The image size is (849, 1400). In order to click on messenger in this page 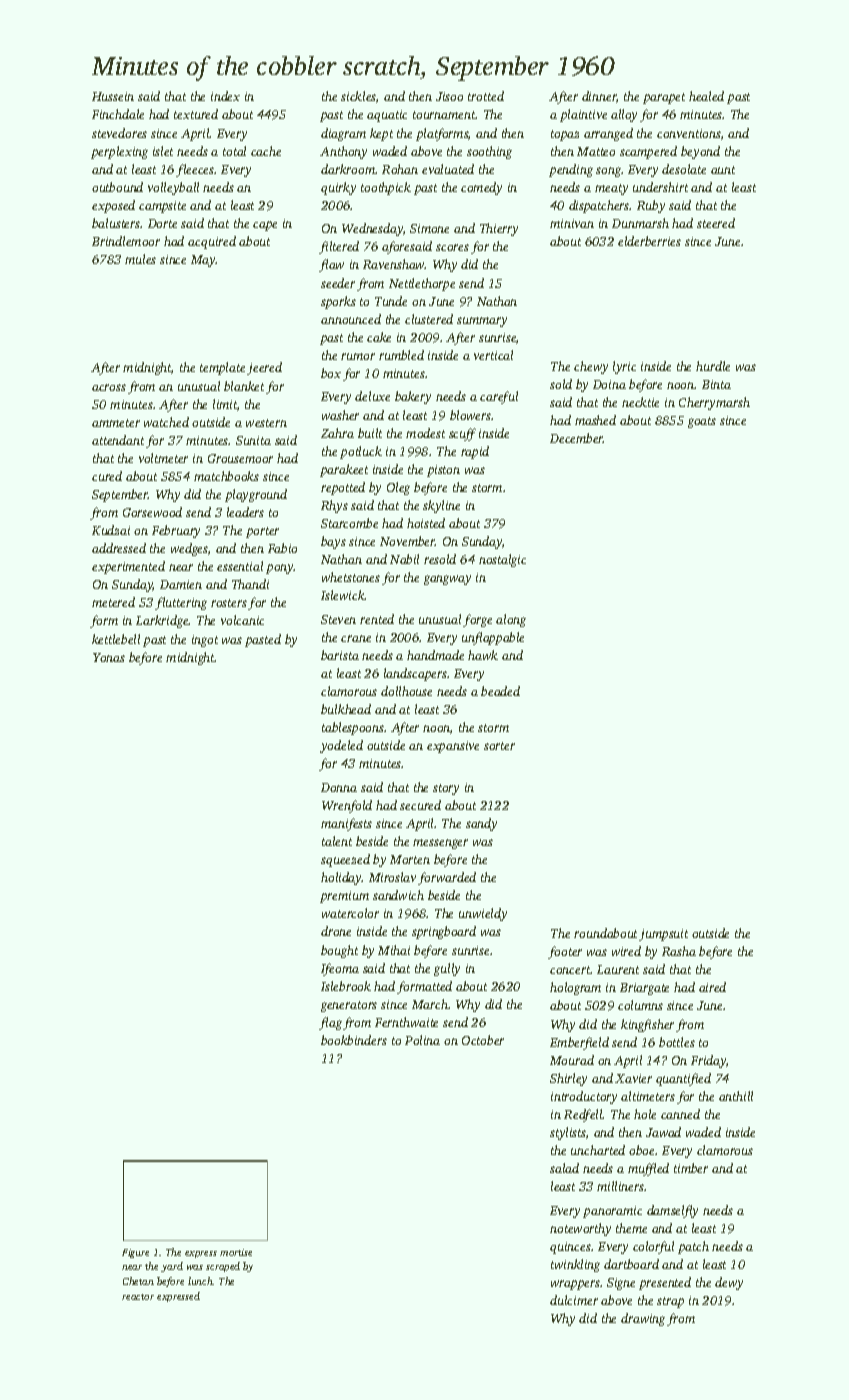, I will do `click(440, 844)`.
